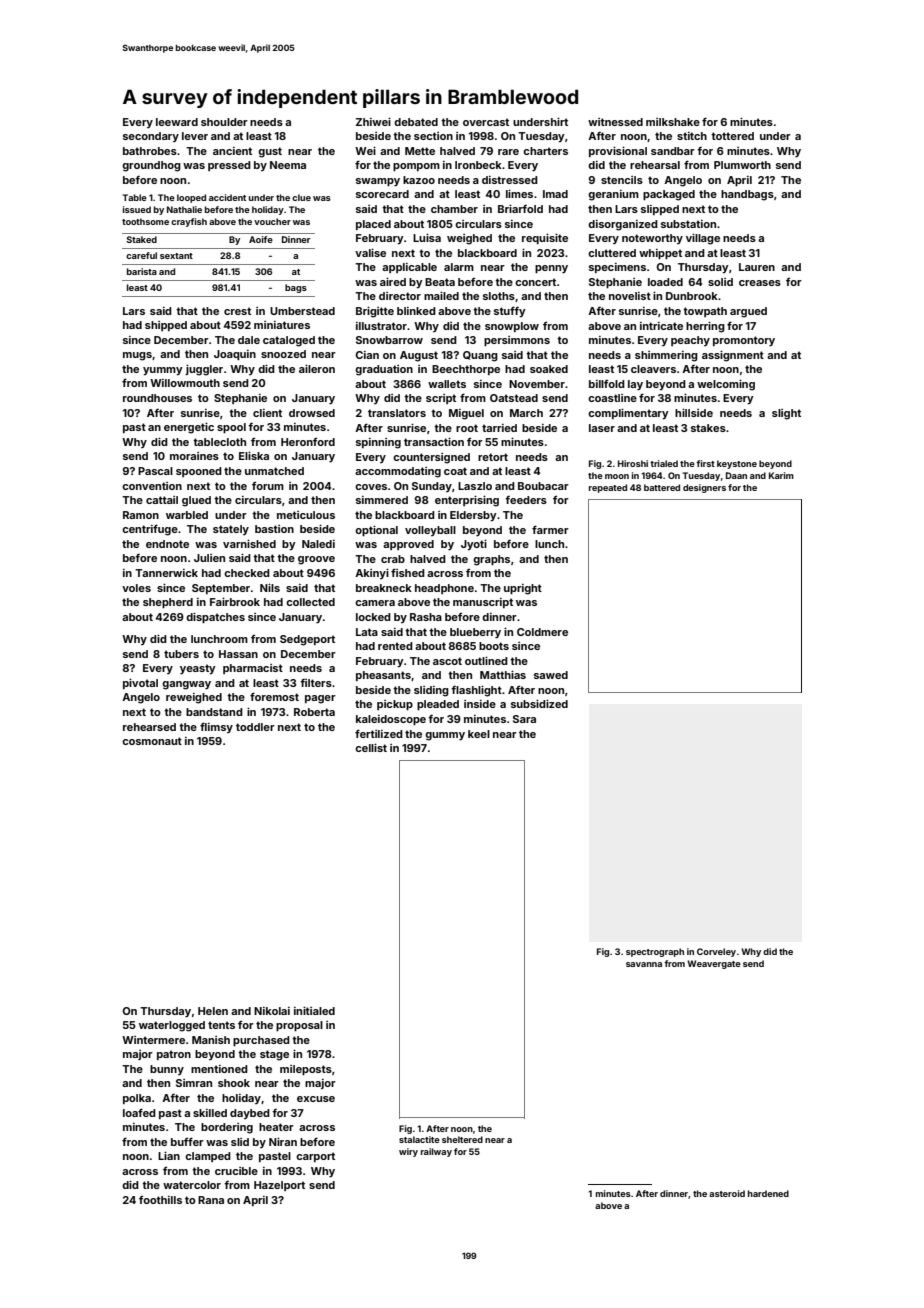 This document has width=924, height=1308. Describe the element at coordinates (673, 122) in the document. I see `milkshake` at that location.
